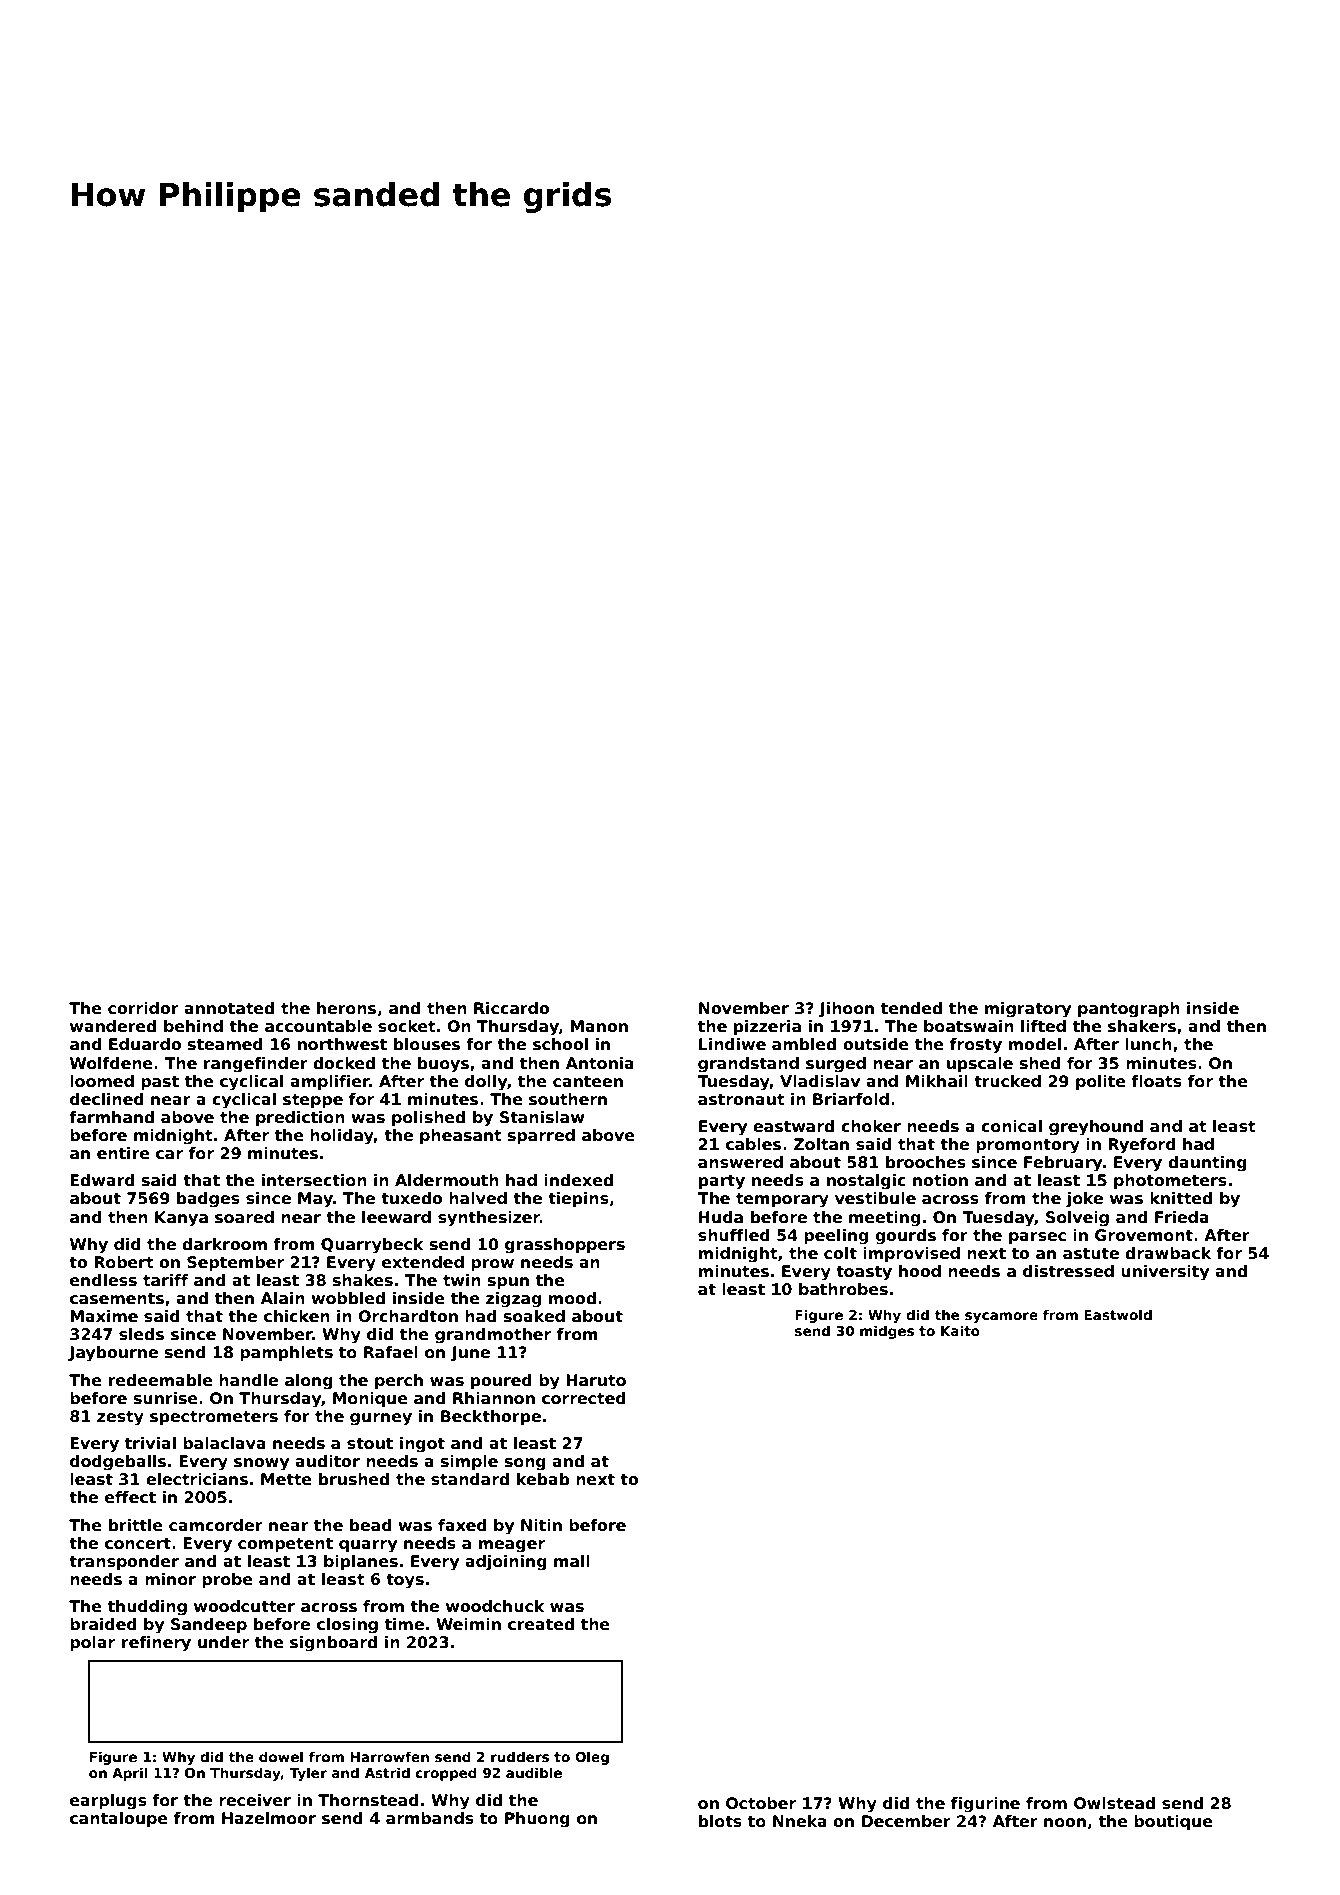  I want to click on Hazelmoor, so click(269, 1818).
